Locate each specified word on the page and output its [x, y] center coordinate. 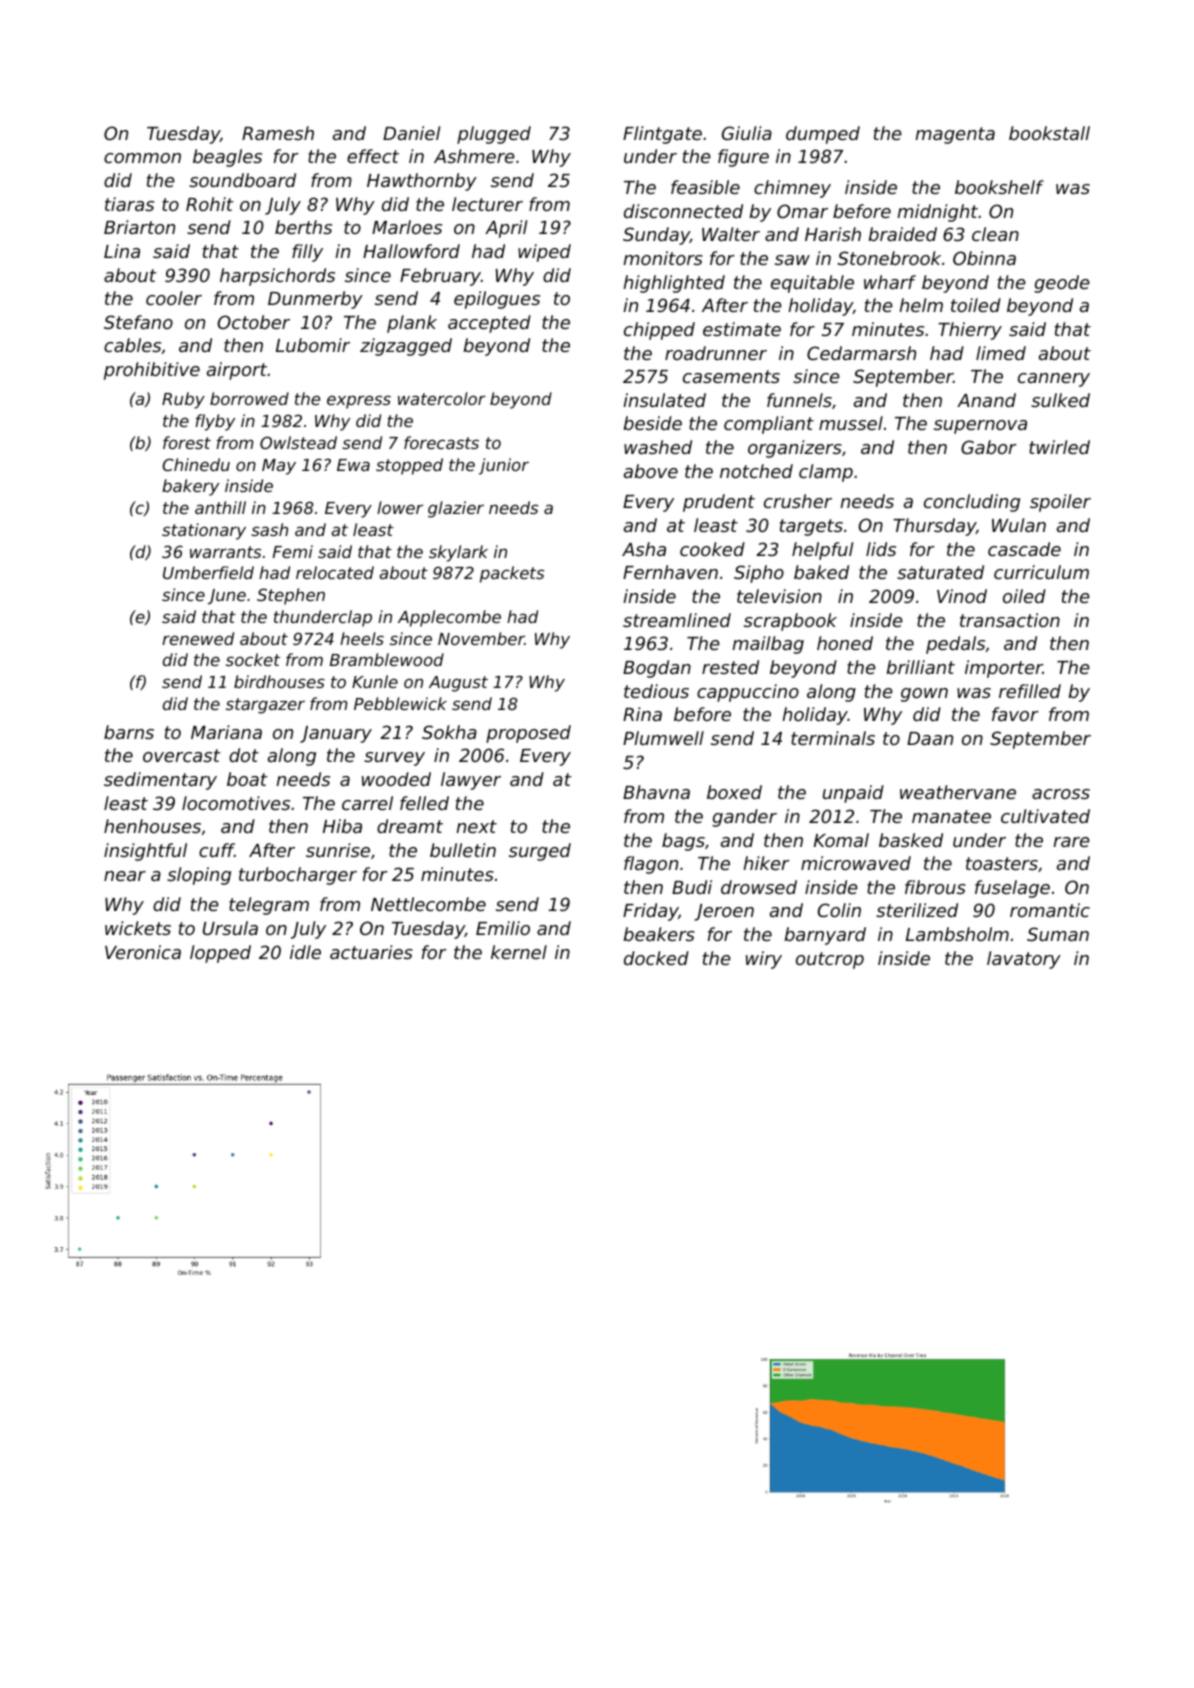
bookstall [1049, 133]
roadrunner [716, 353]
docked [656, 958]
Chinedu [196, 464]
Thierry [970, 331]
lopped [220, 954]
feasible [705, 187]
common [142, 158]
